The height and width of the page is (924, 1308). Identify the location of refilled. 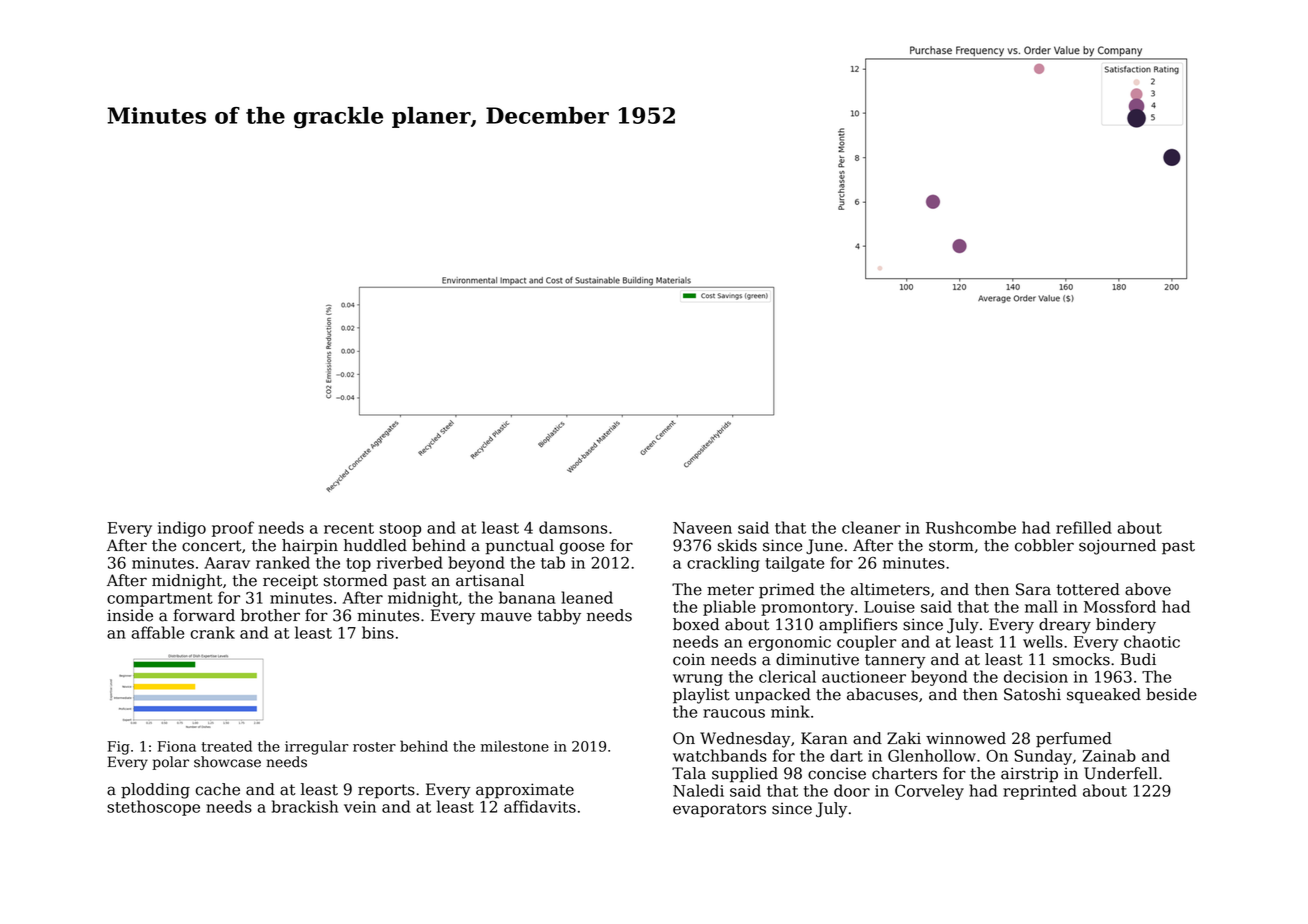
(1084, 527).
